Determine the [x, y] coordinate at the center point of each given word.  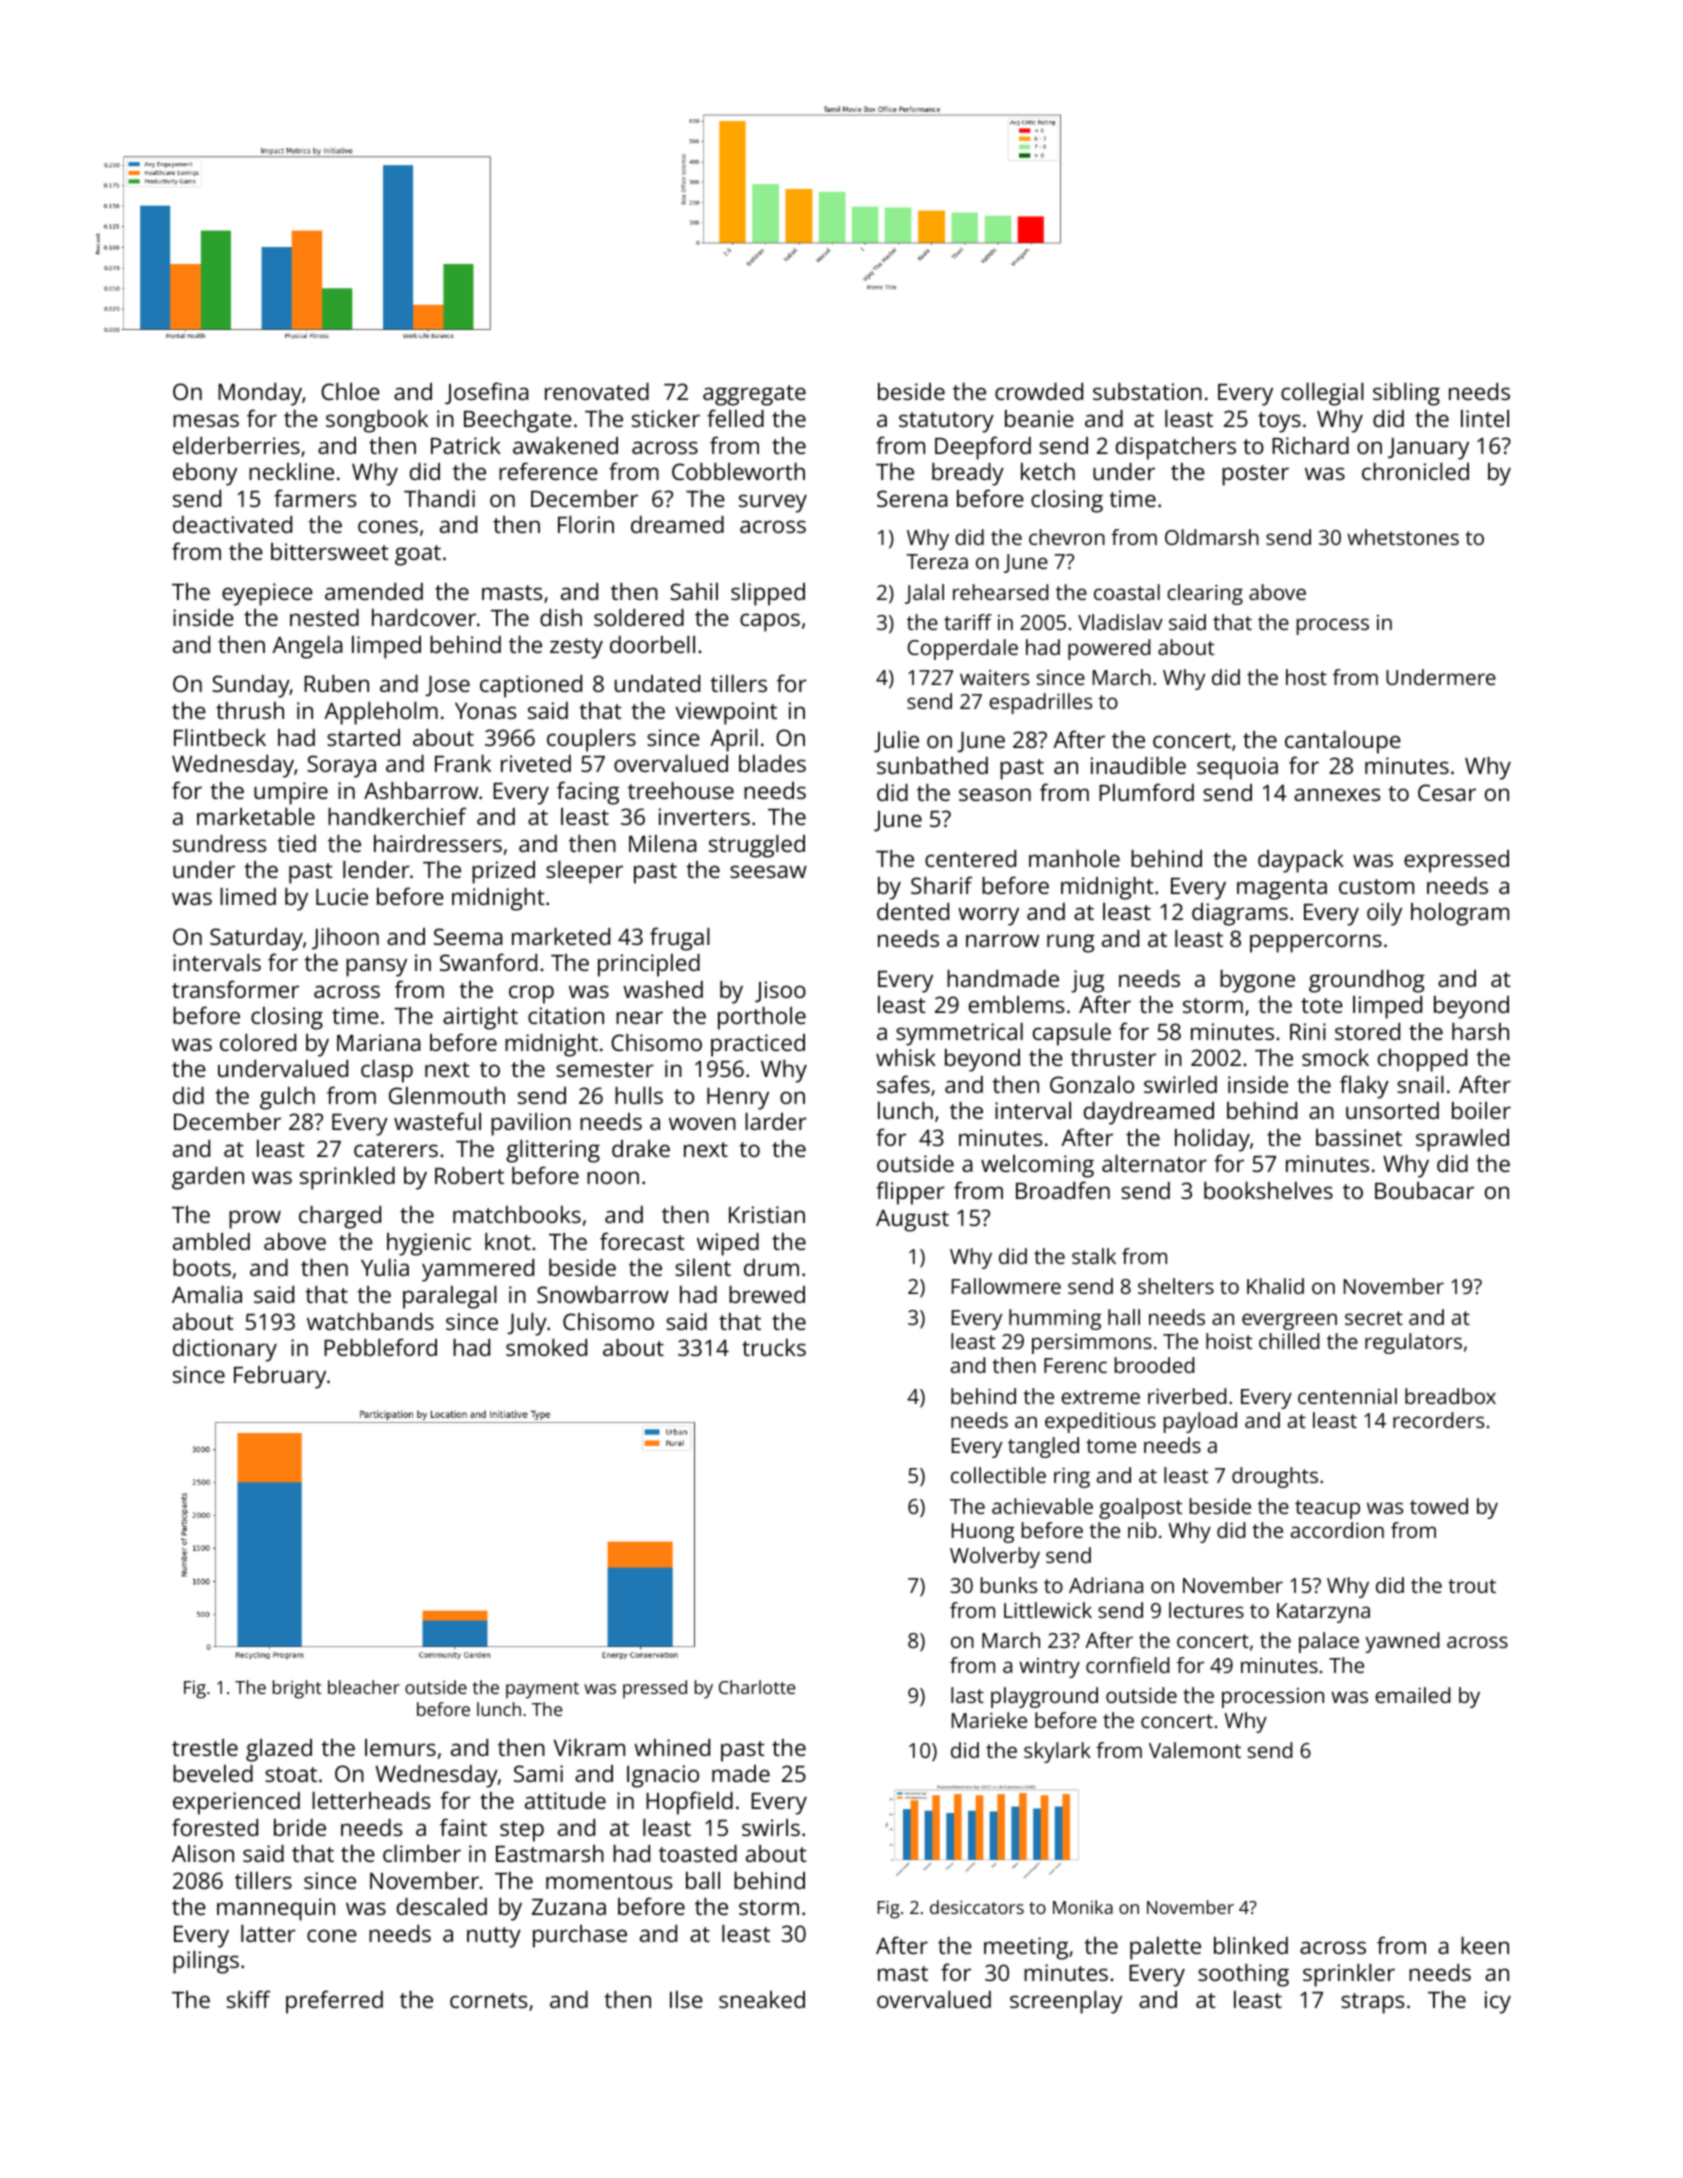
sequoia [1237, 768]
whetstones [1403, 537]
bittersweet [330, 551]
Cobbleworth [738, 471]
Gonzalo [1092, 1084]
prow [255, 1219]
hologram [1460, 914]
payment [542, 1690]
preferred [334, 2002]
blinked [1251, 1945]
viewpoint [726, 713]
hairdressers [438, 843]
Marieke [989, 1720]
